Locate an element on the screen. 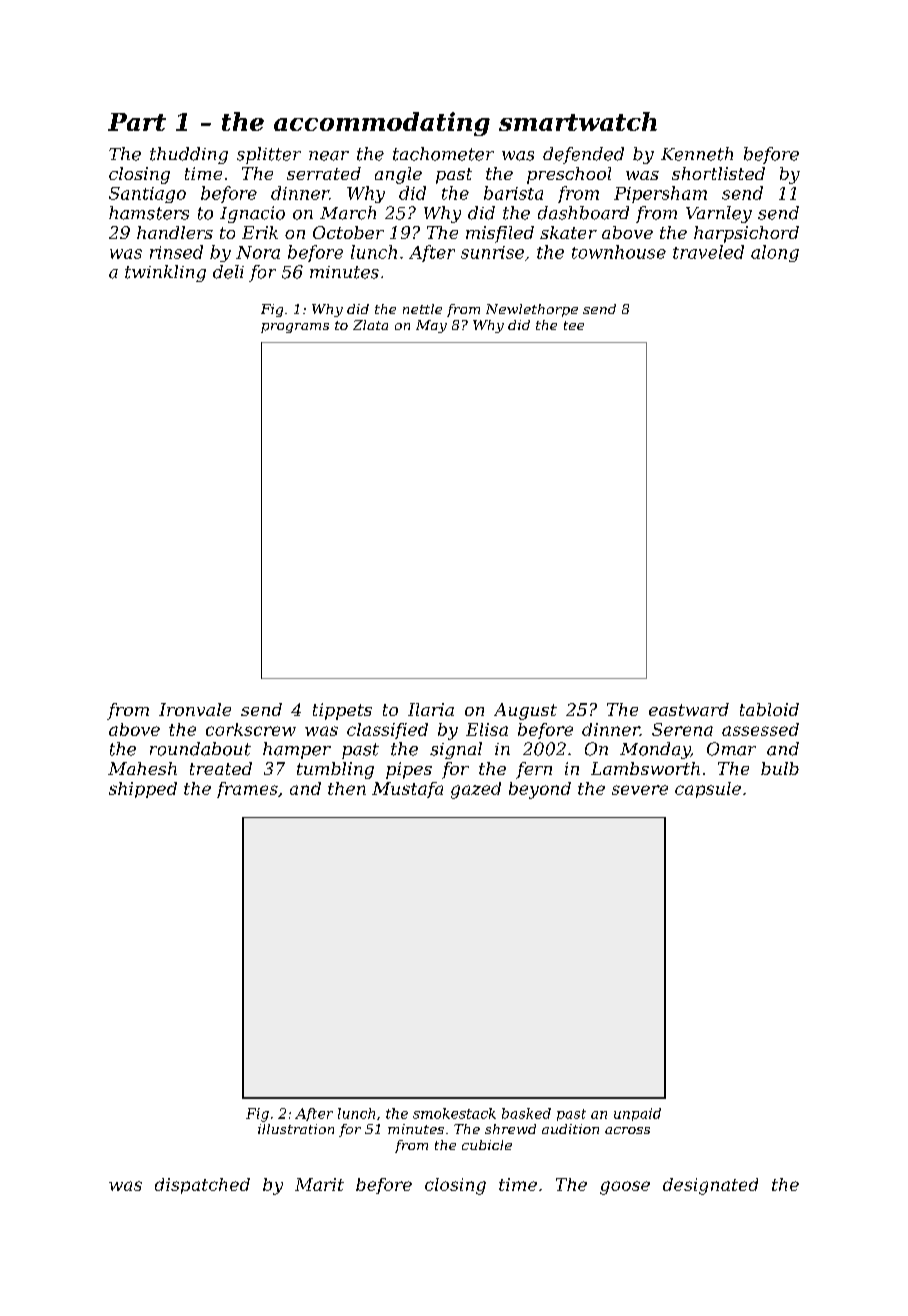  accommodating is located at coordinates (382, 124).
